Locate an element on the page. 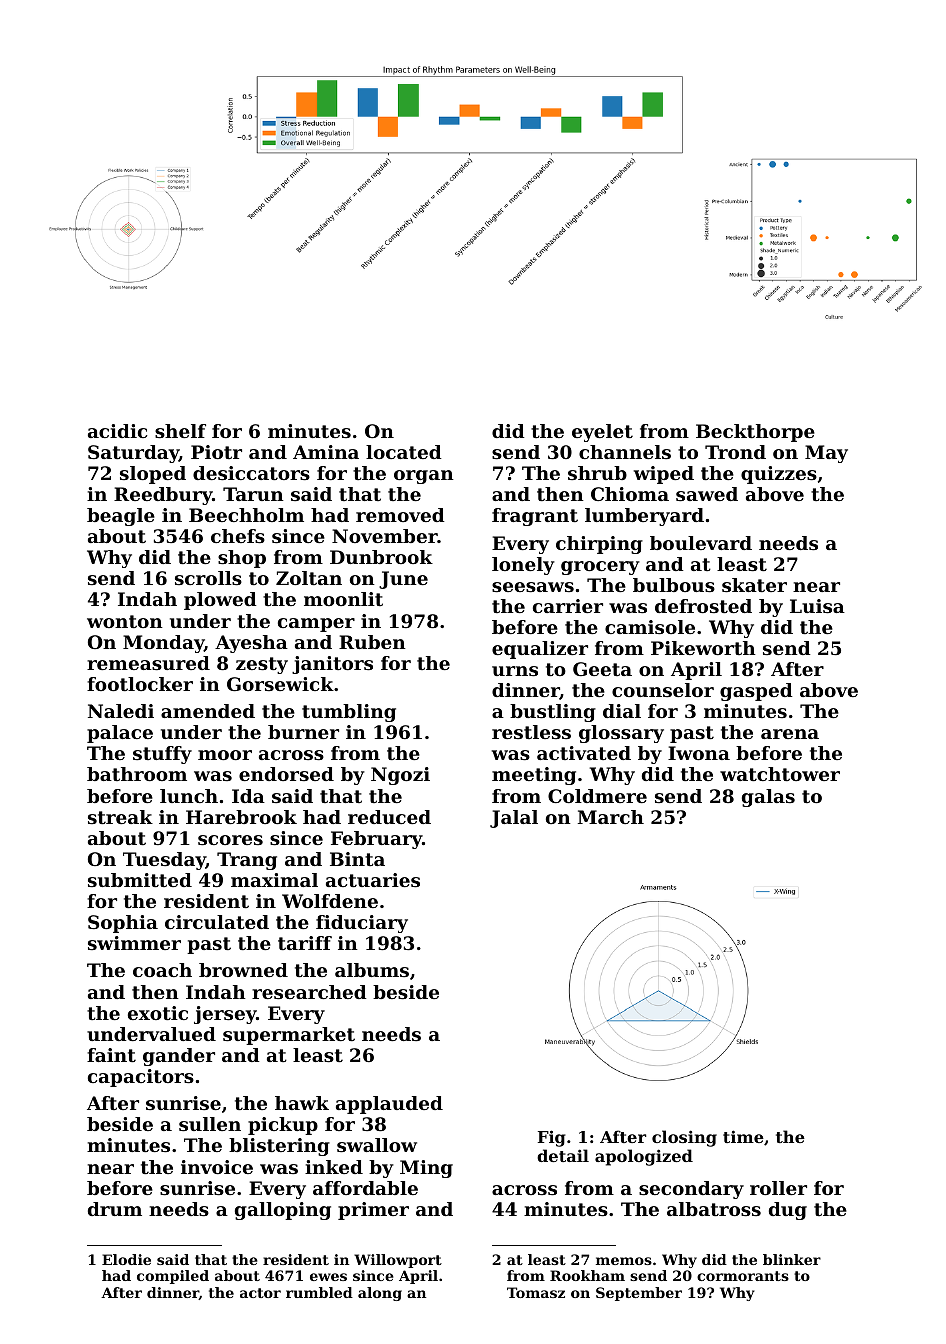 Image resolution: width=946 pixels, height=1344 pixels. camisole is located at coordinates (650, 627).
